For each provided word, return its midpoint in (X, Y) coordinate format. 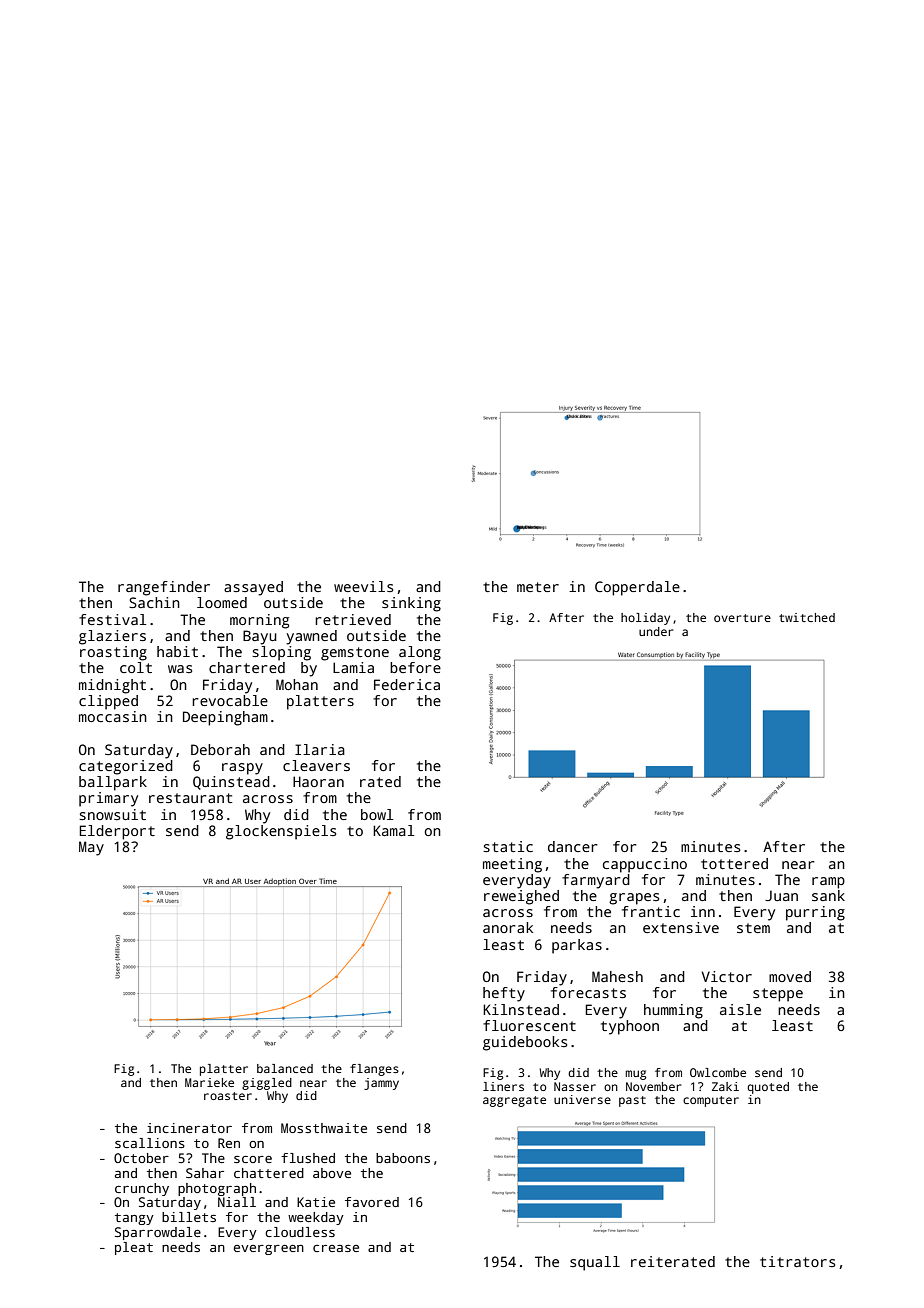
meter (538, 587)
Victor (726, 976)
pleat (134, 1248)
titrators (797, 1261)
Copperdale (637, 588)
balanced (285, 1068)
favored (372, 1202)
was (180, 669)
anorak (508, 927)
